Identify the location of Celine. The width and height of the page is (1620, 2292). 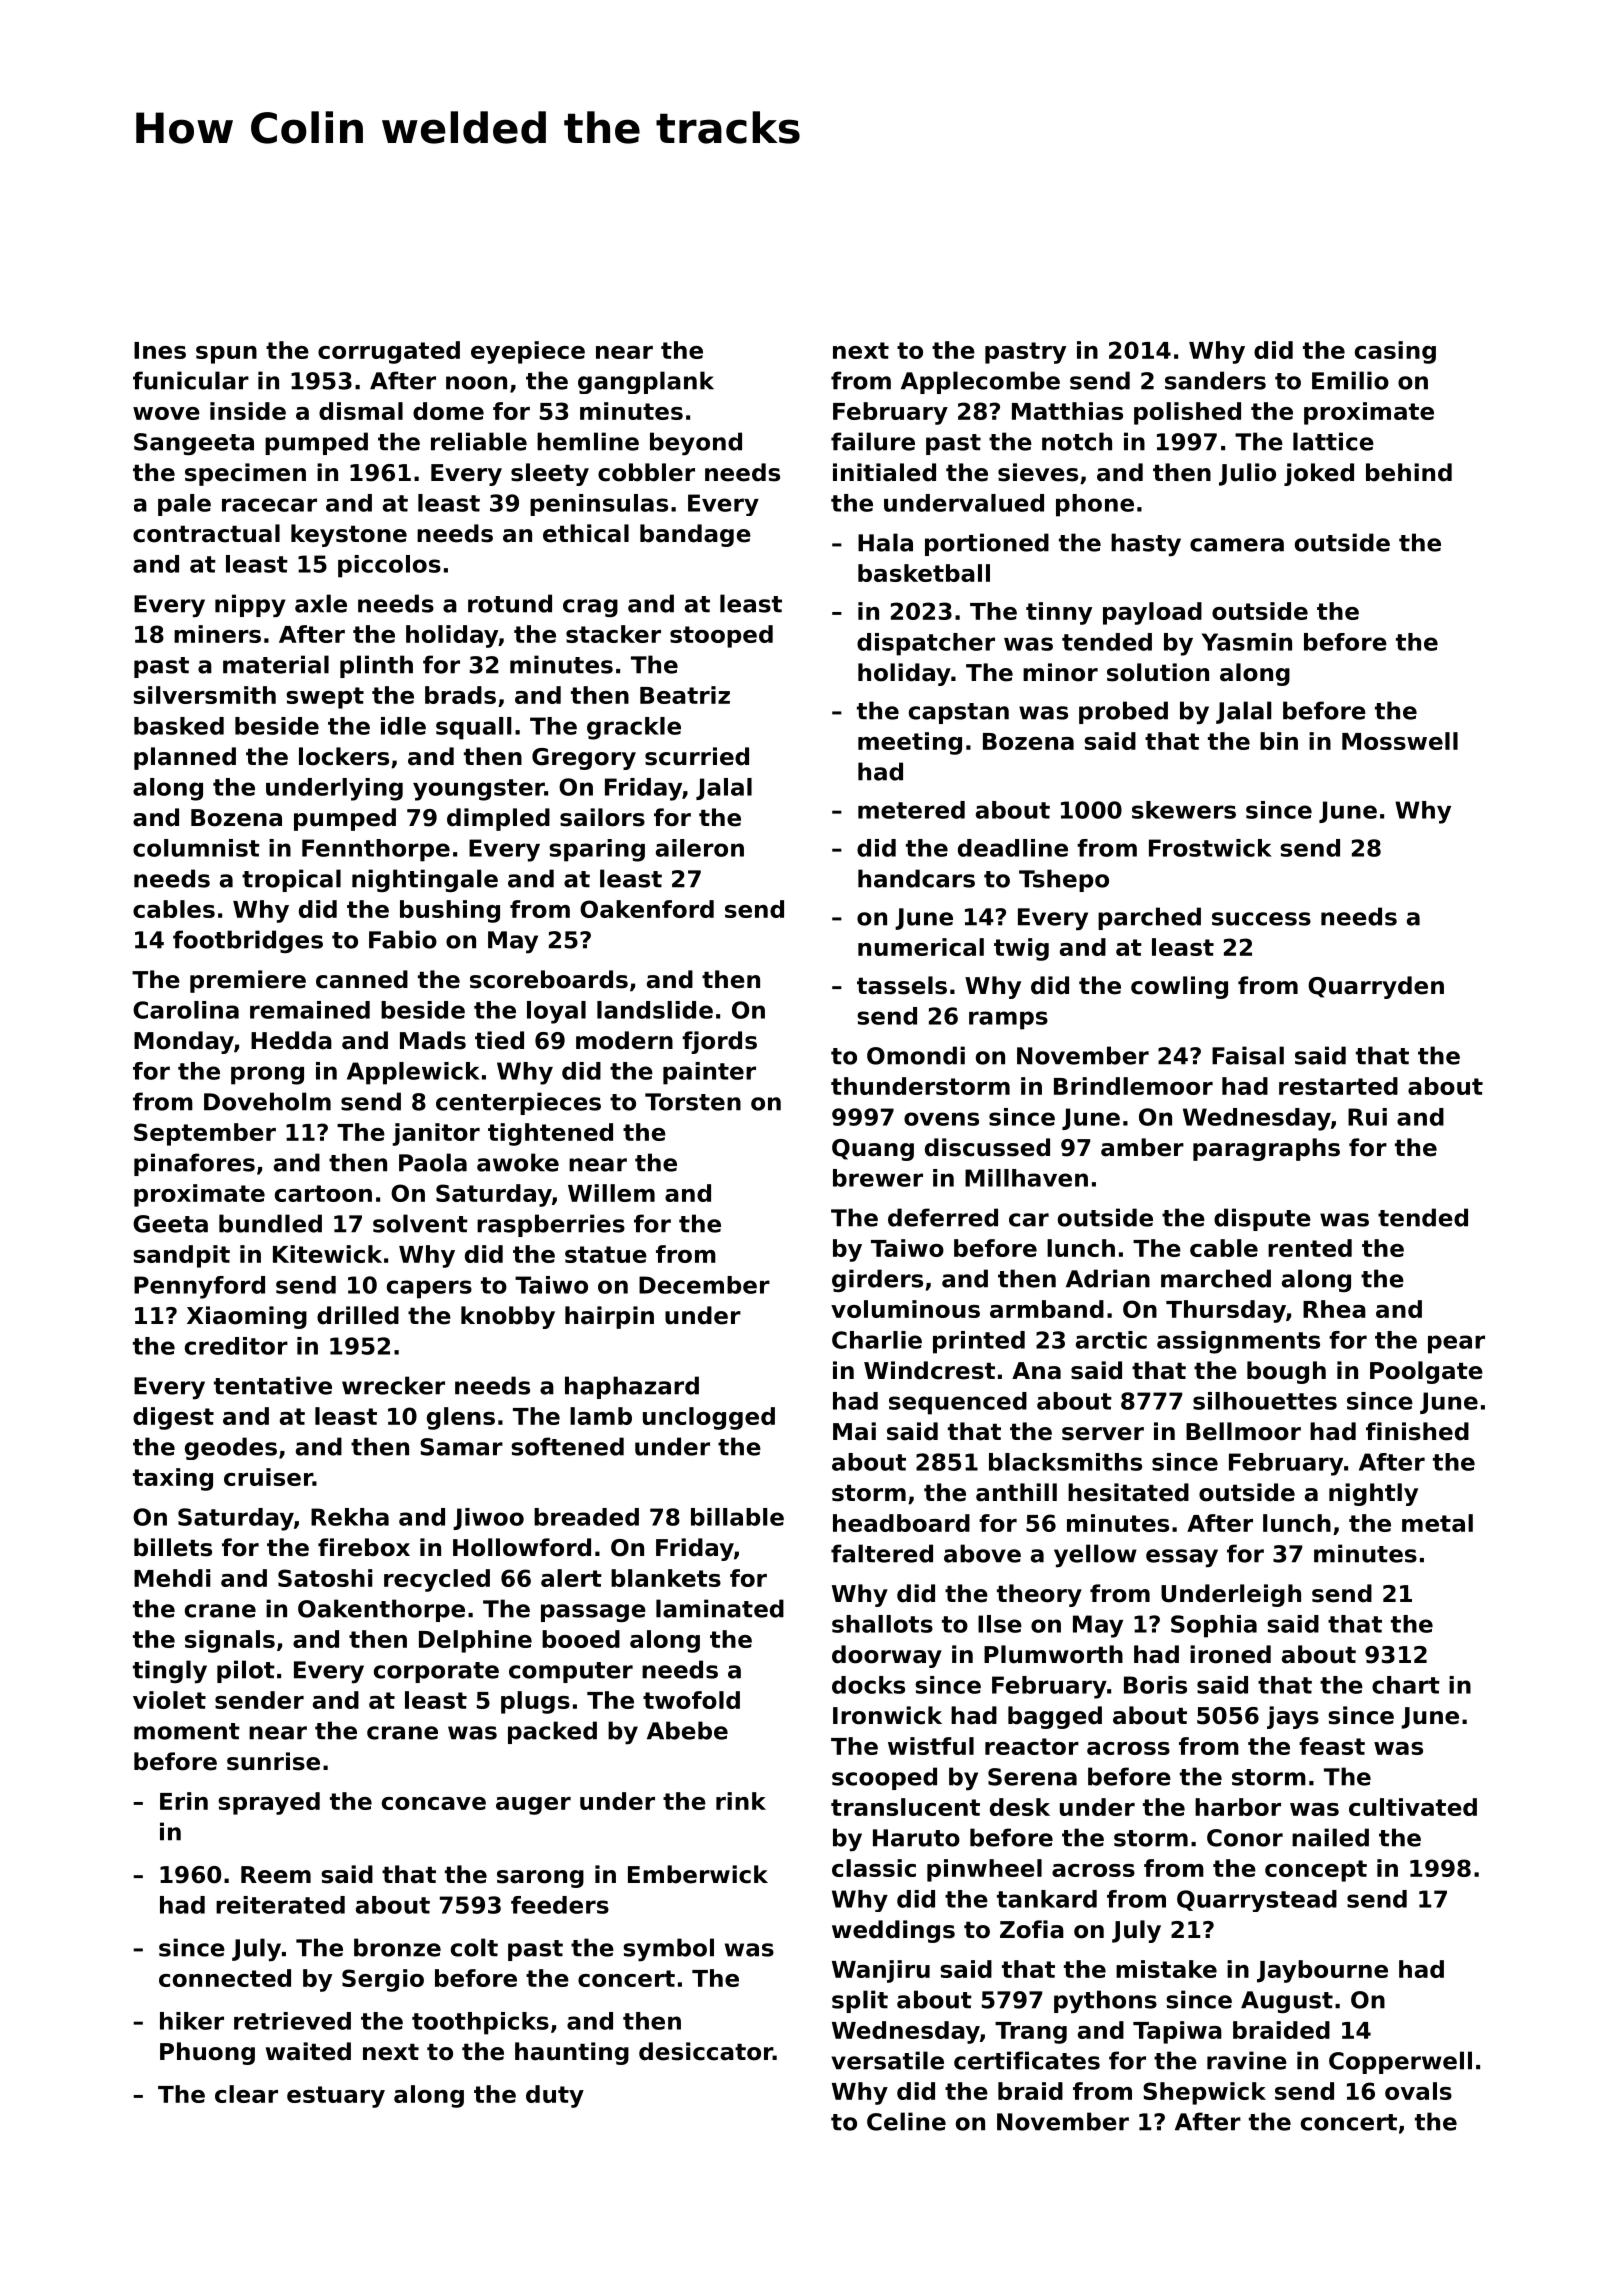
(906, 2121).
